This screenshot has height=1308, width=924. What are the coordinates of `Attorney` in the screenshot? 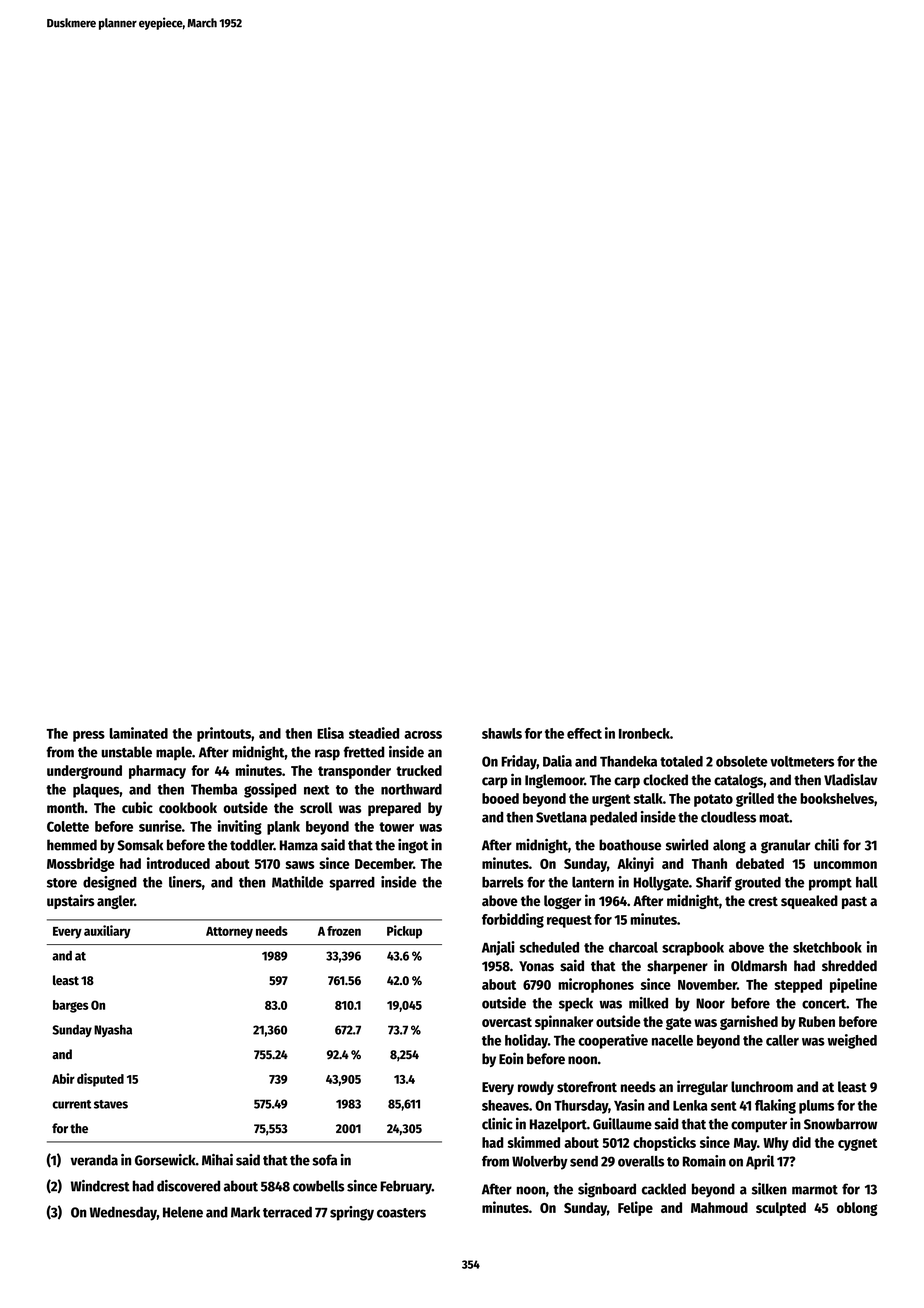 It's located at (229, 933).
